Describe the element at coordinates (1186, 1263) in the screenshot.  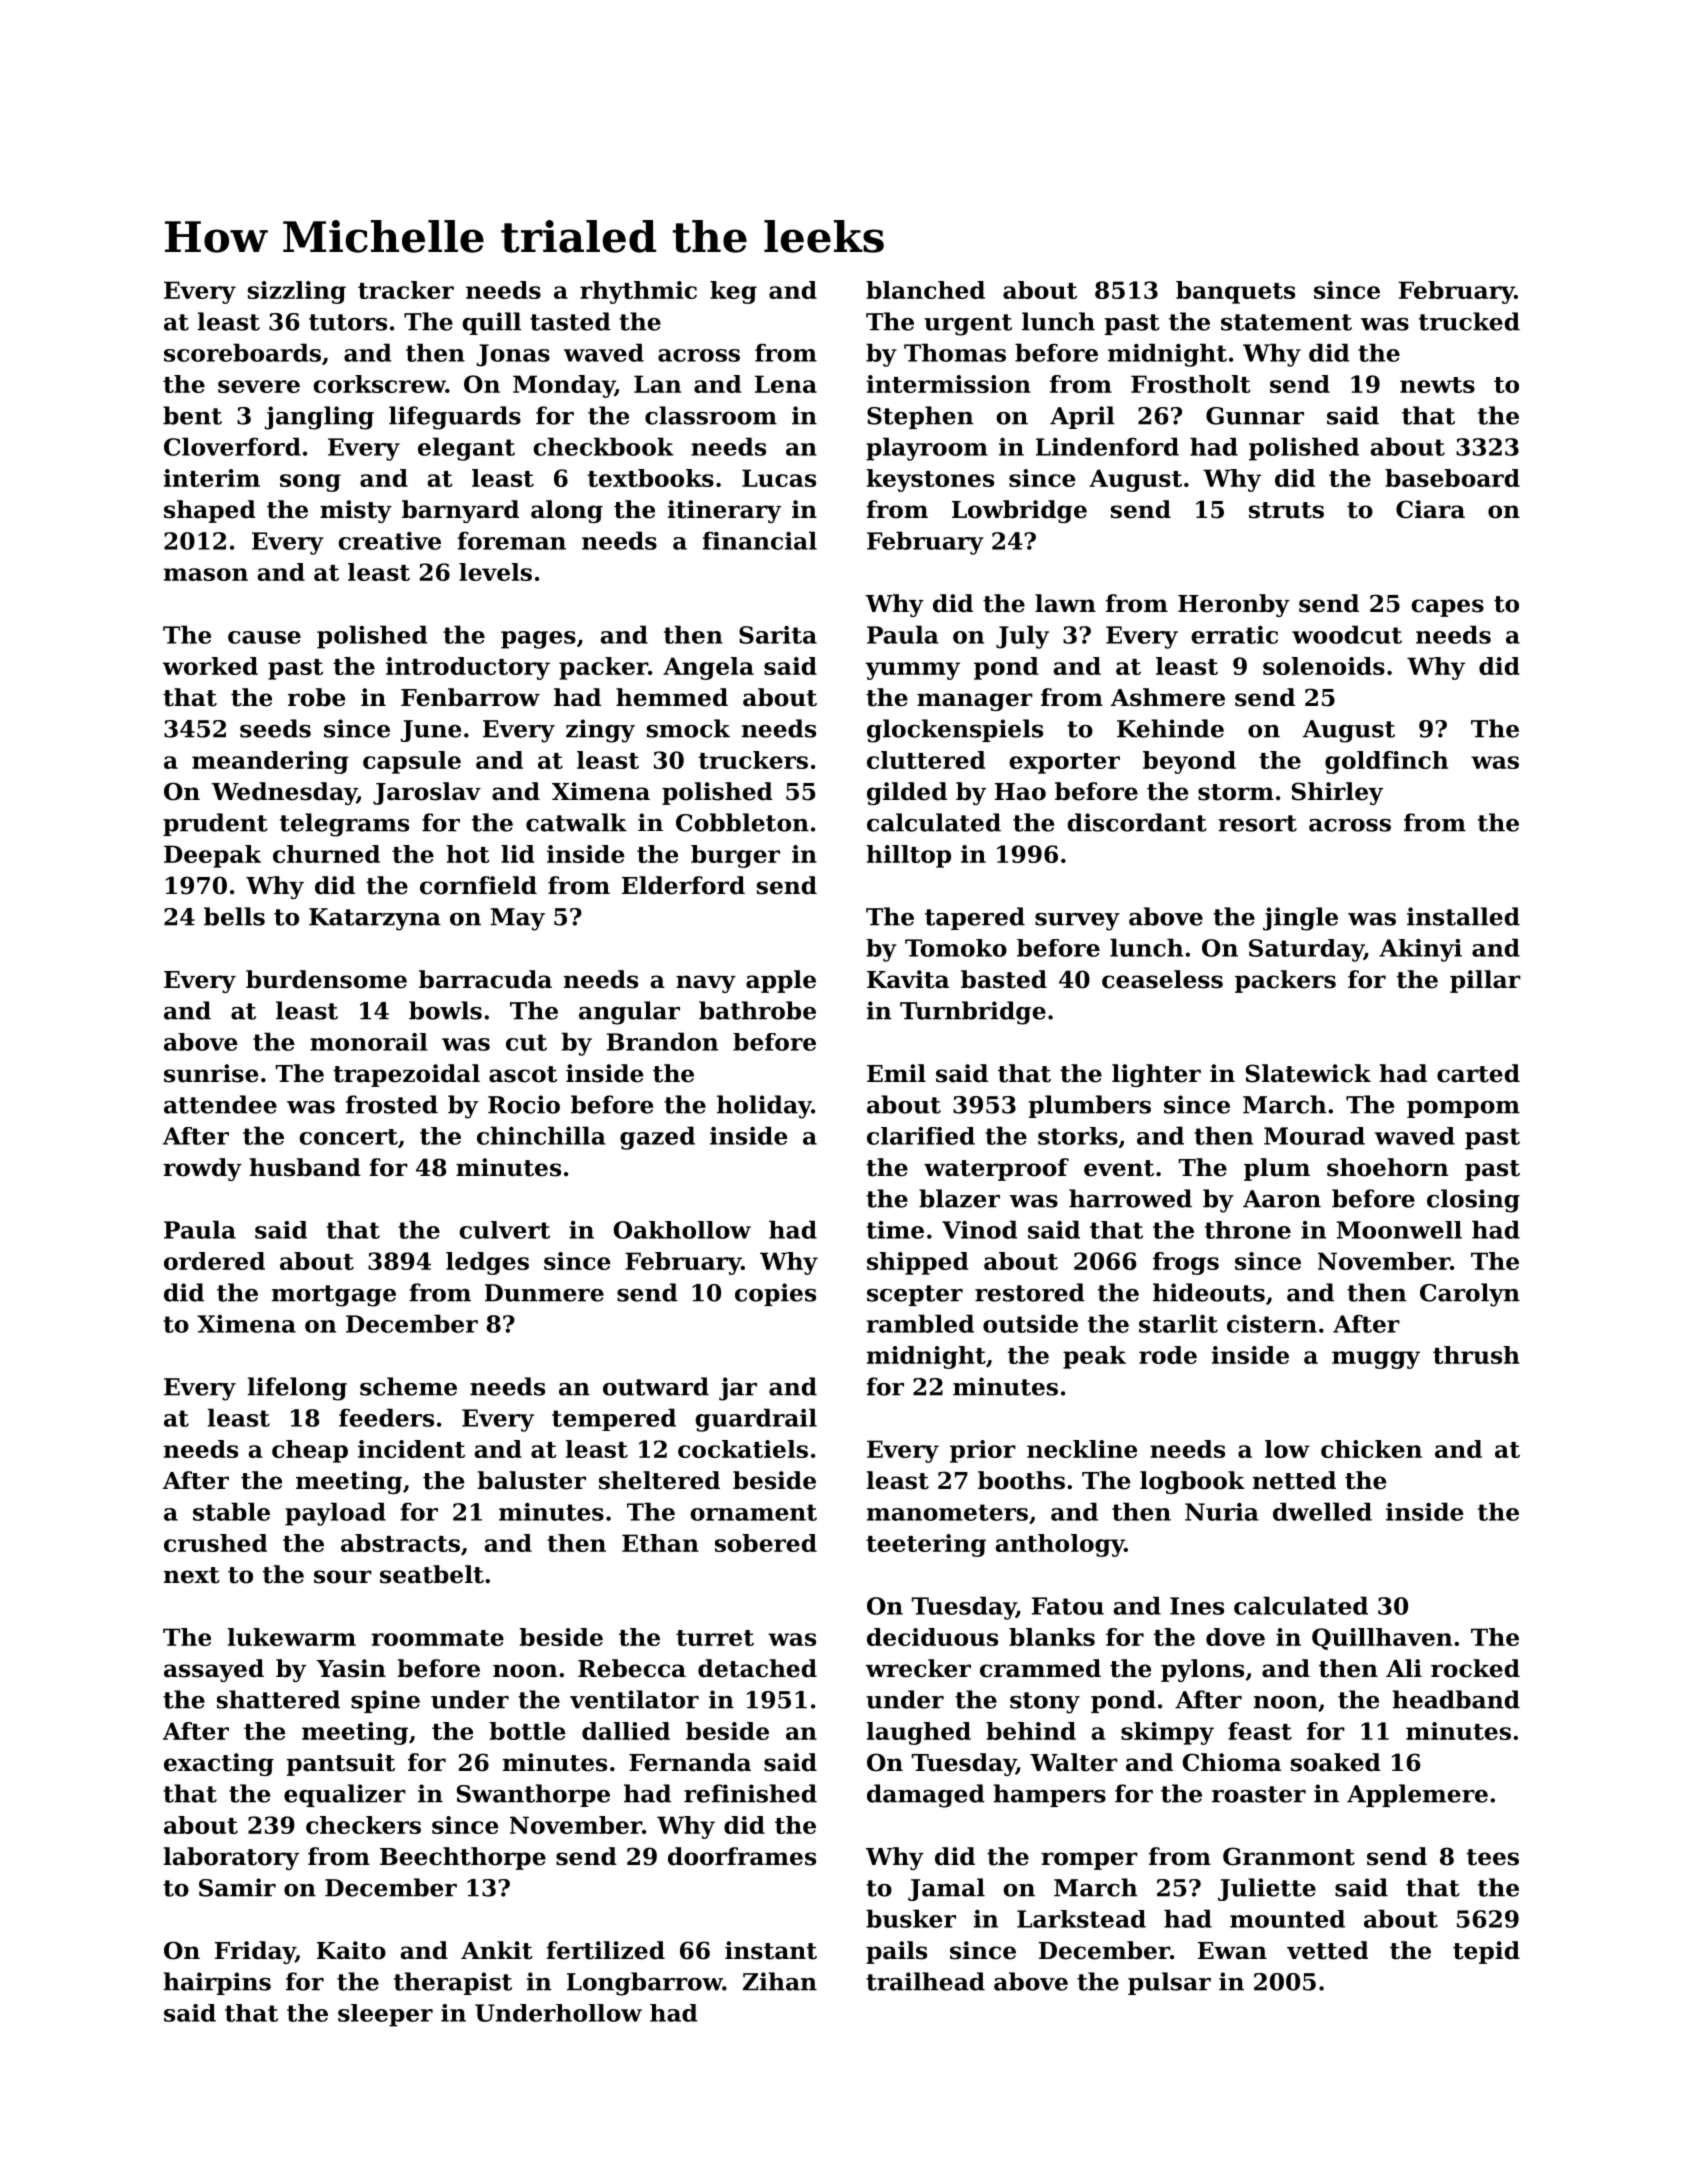
I see `frogs` at that location.
